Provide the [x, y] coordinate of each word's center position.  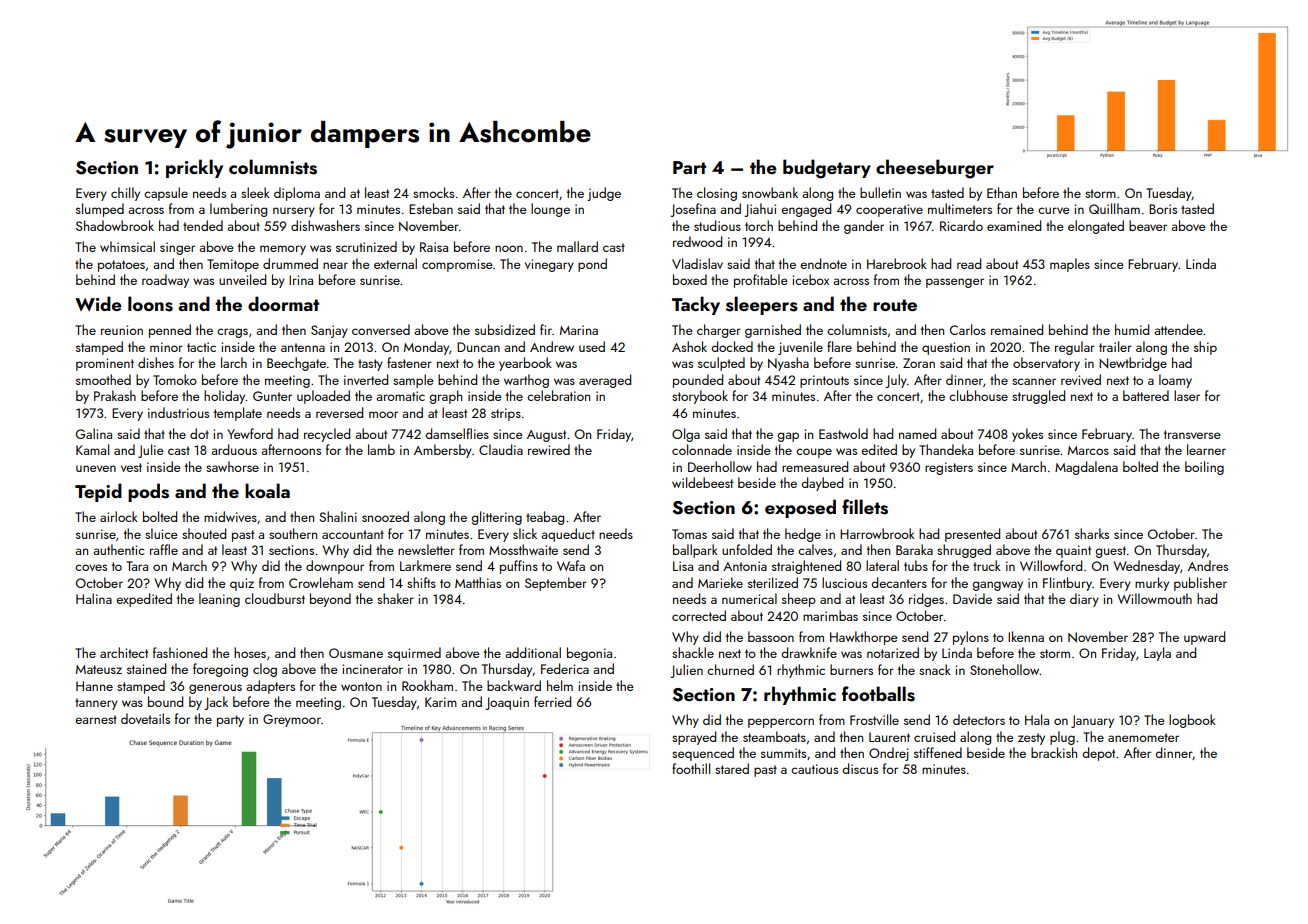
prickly [194, 168]
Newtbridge [1133, 364]
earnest [96, 719]
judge [604, 194]
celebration [558, 395]
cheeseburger [935, 169]
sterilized [773, 582]
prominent [105, 364]
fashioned [180, 652]
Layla [1157, 654]
